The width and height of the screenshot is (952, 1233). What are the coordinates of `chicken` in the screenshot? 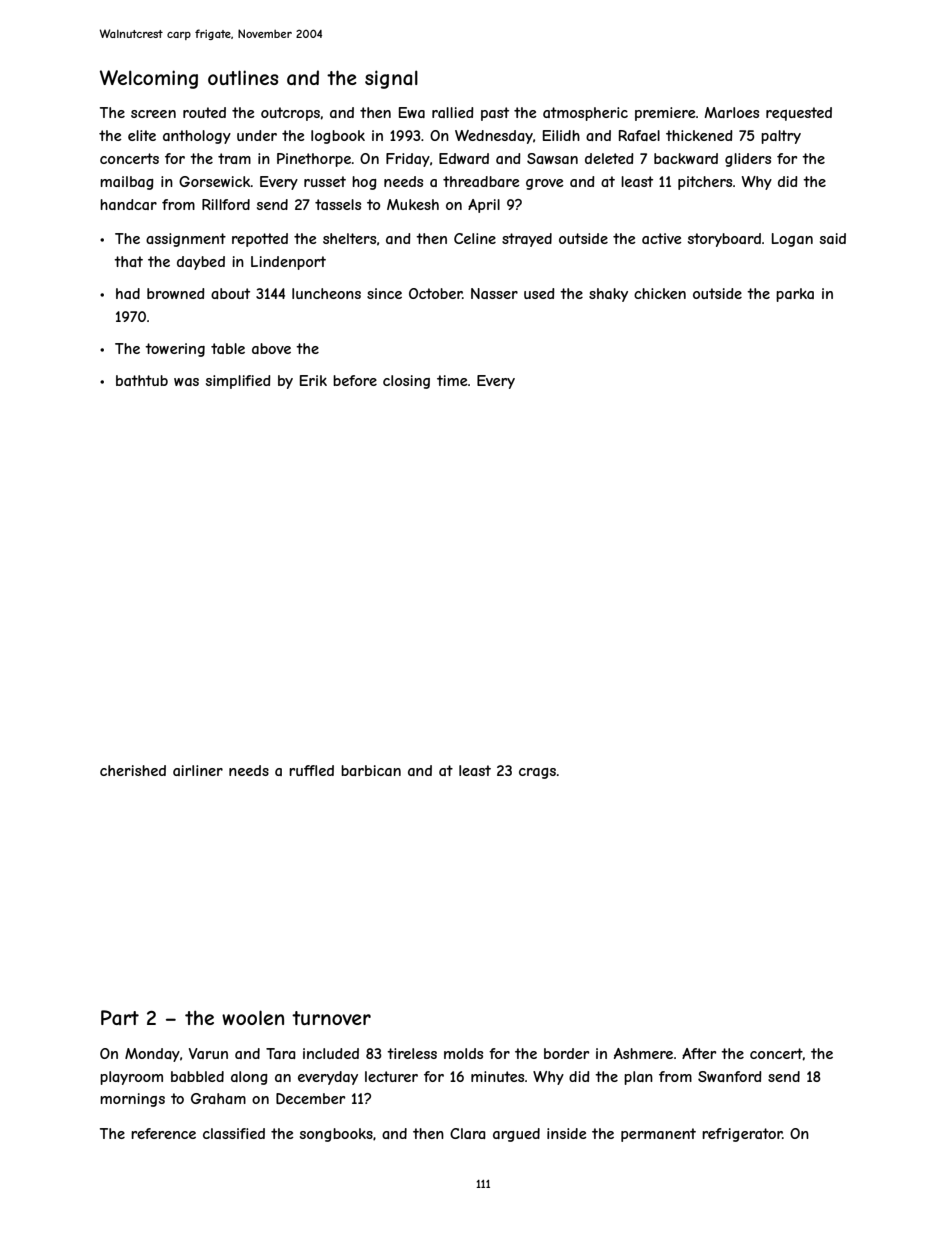 It's located at (660, 293).
